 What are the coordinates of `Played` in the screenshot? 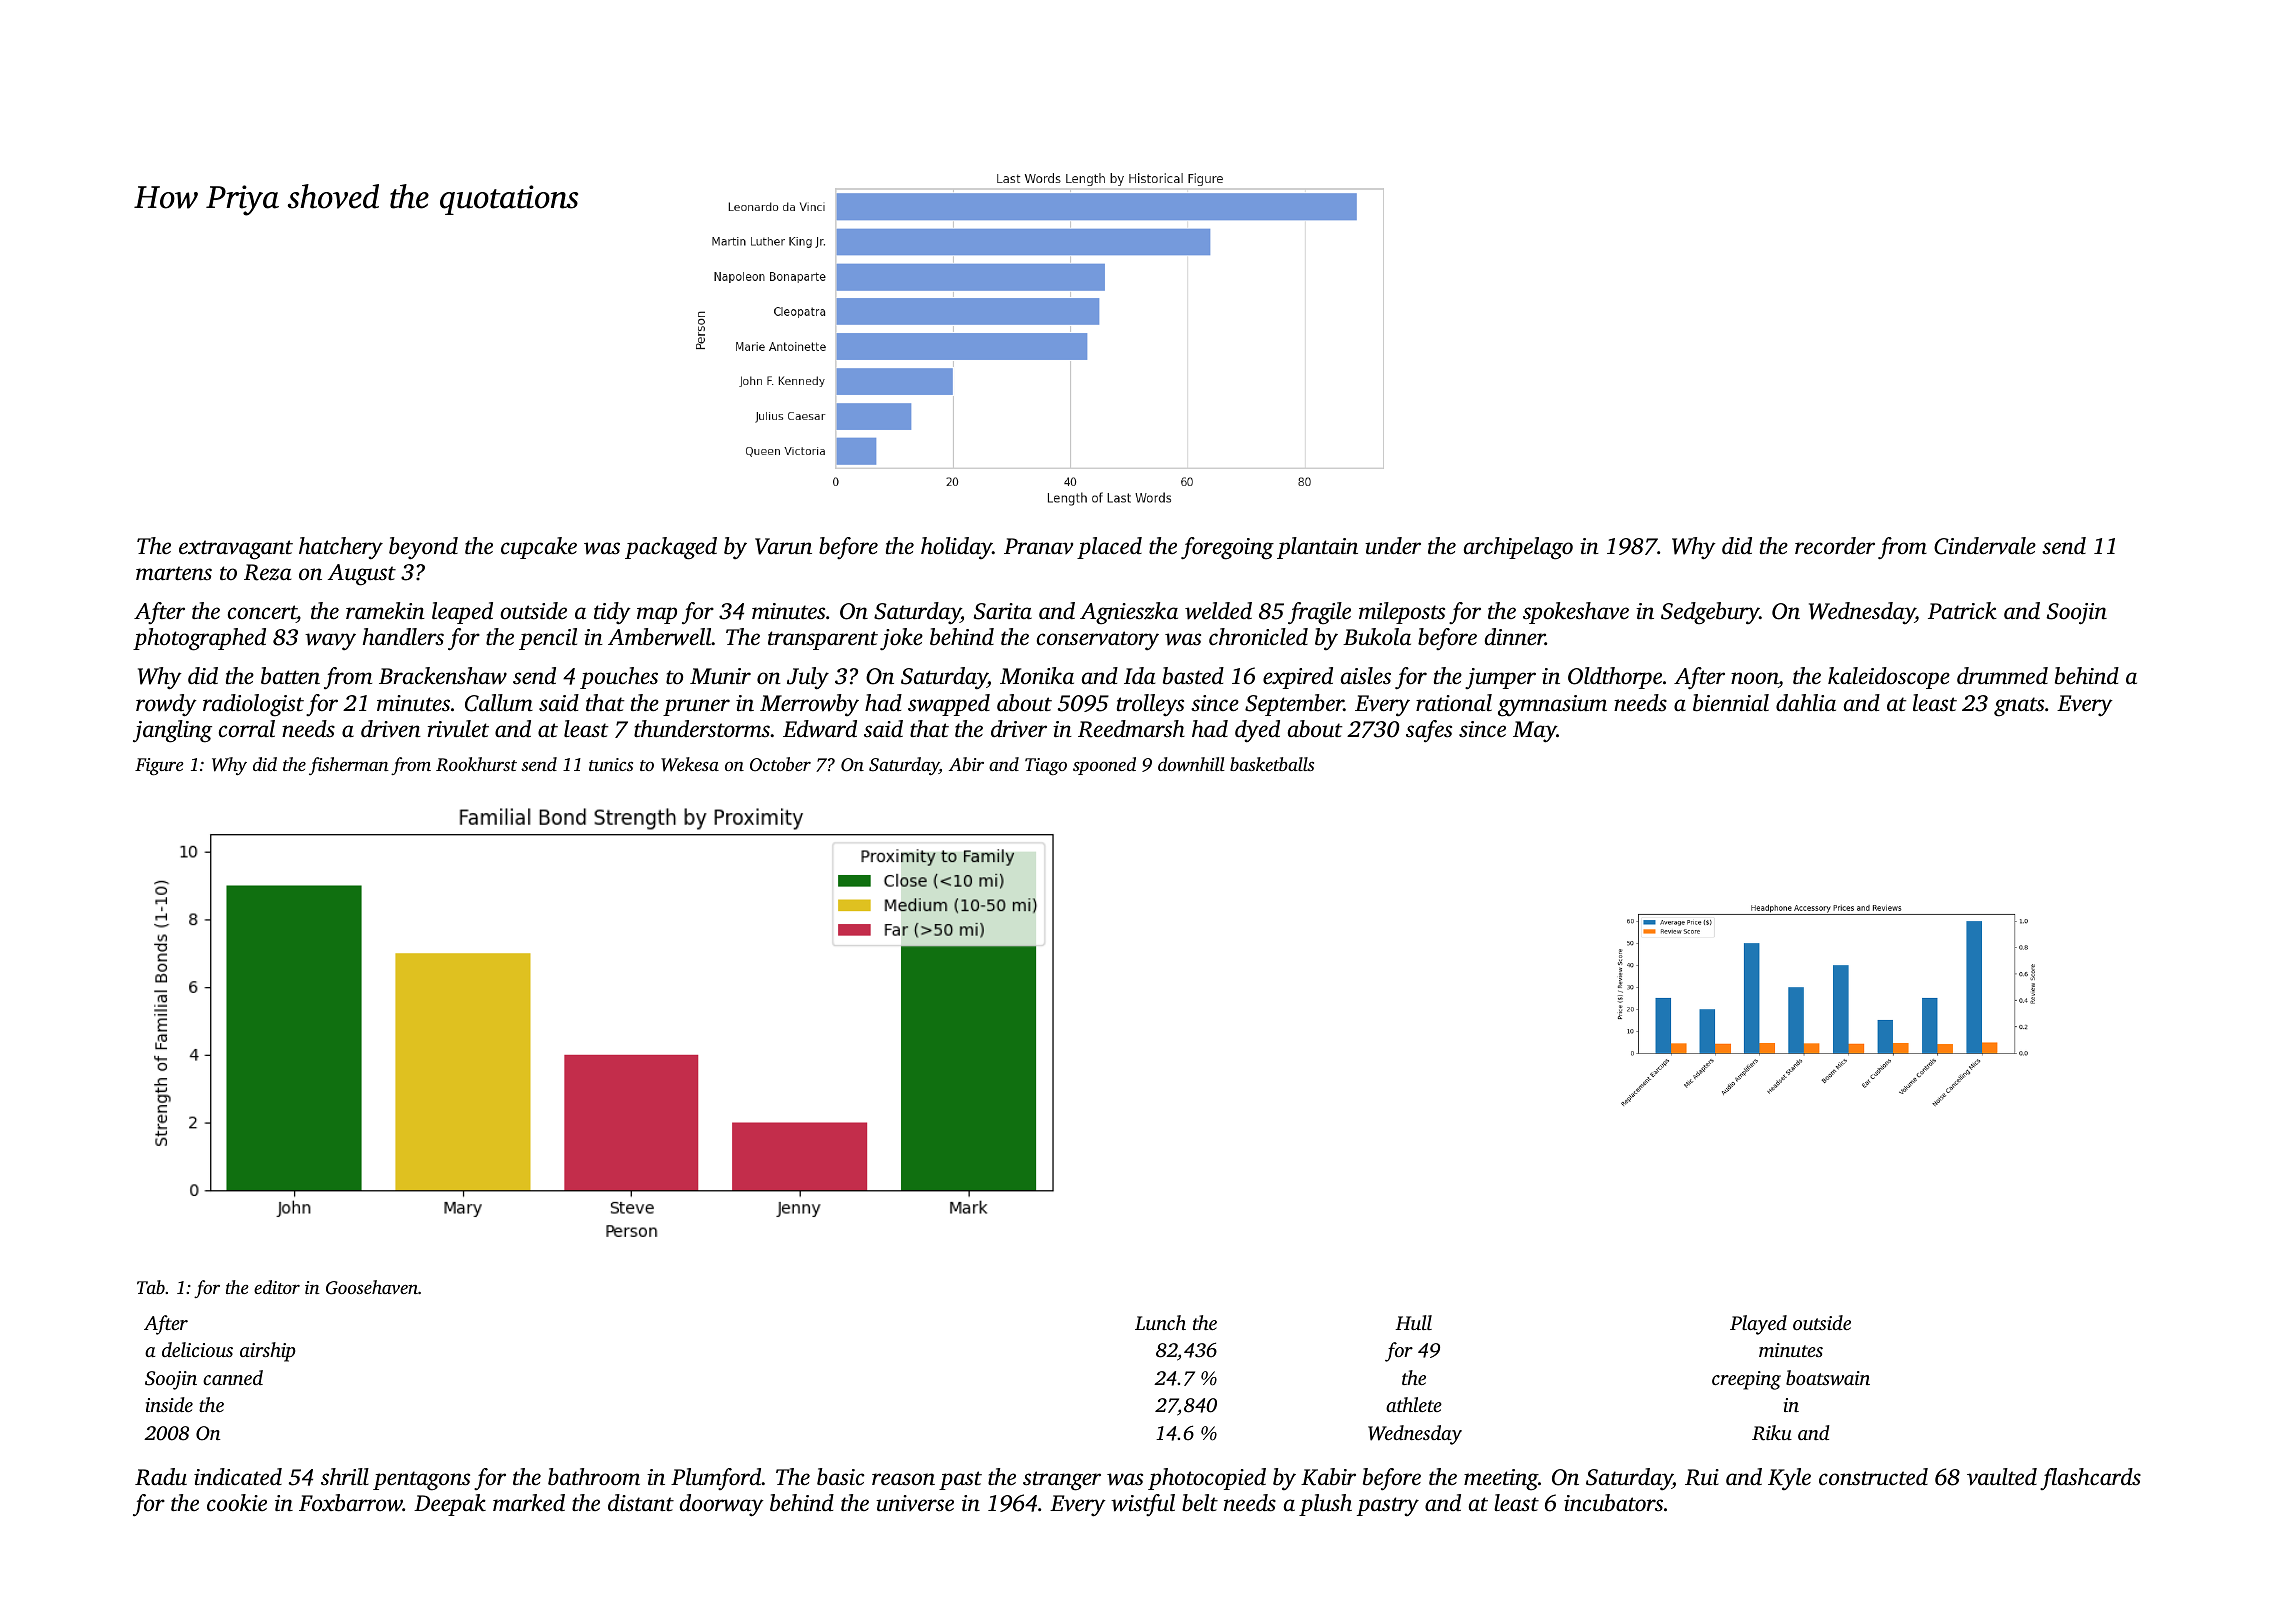 It's located at (1758, 1325).
